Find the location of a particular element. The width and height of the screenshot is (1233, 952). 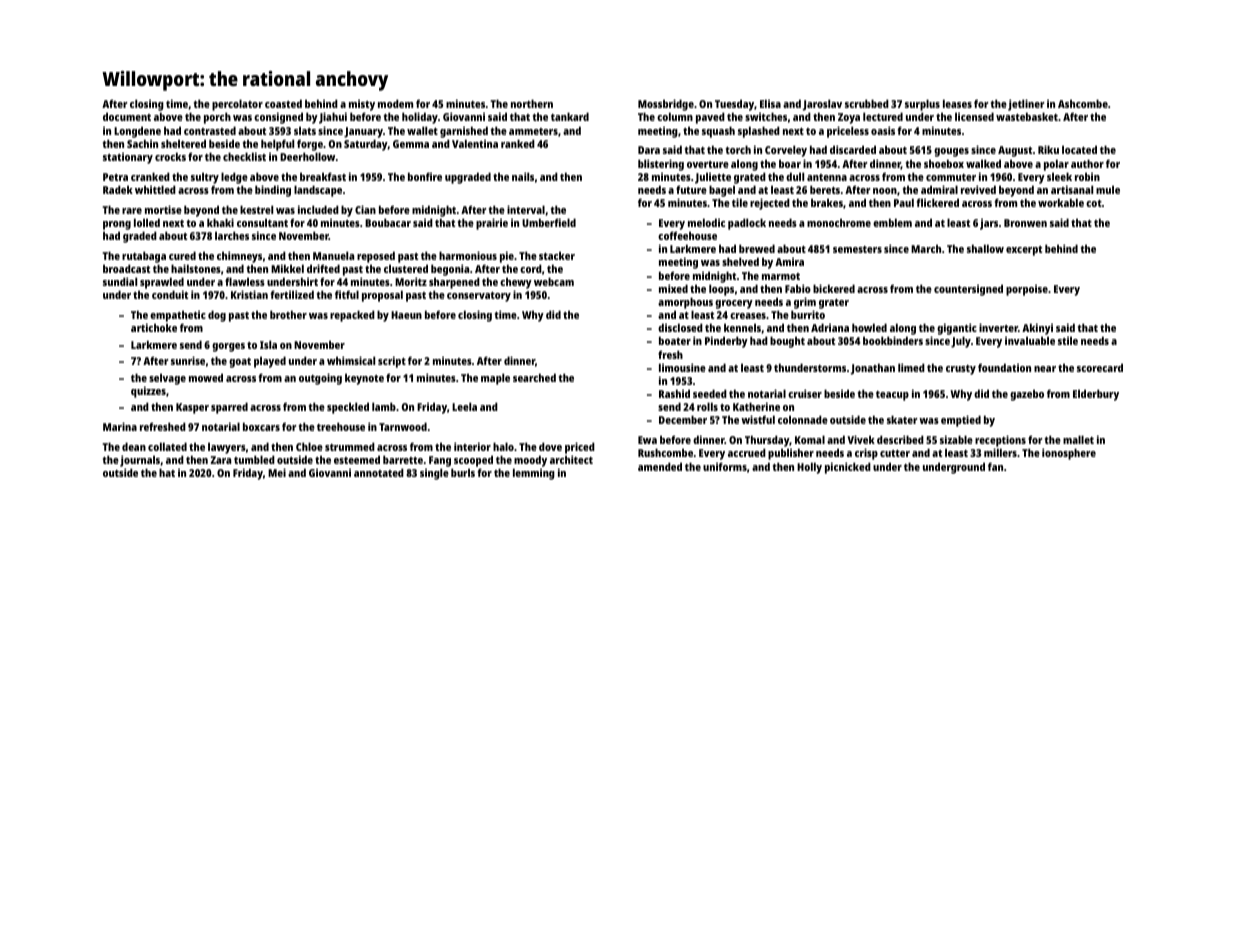

consultant is located at coordinates (262, 222).
